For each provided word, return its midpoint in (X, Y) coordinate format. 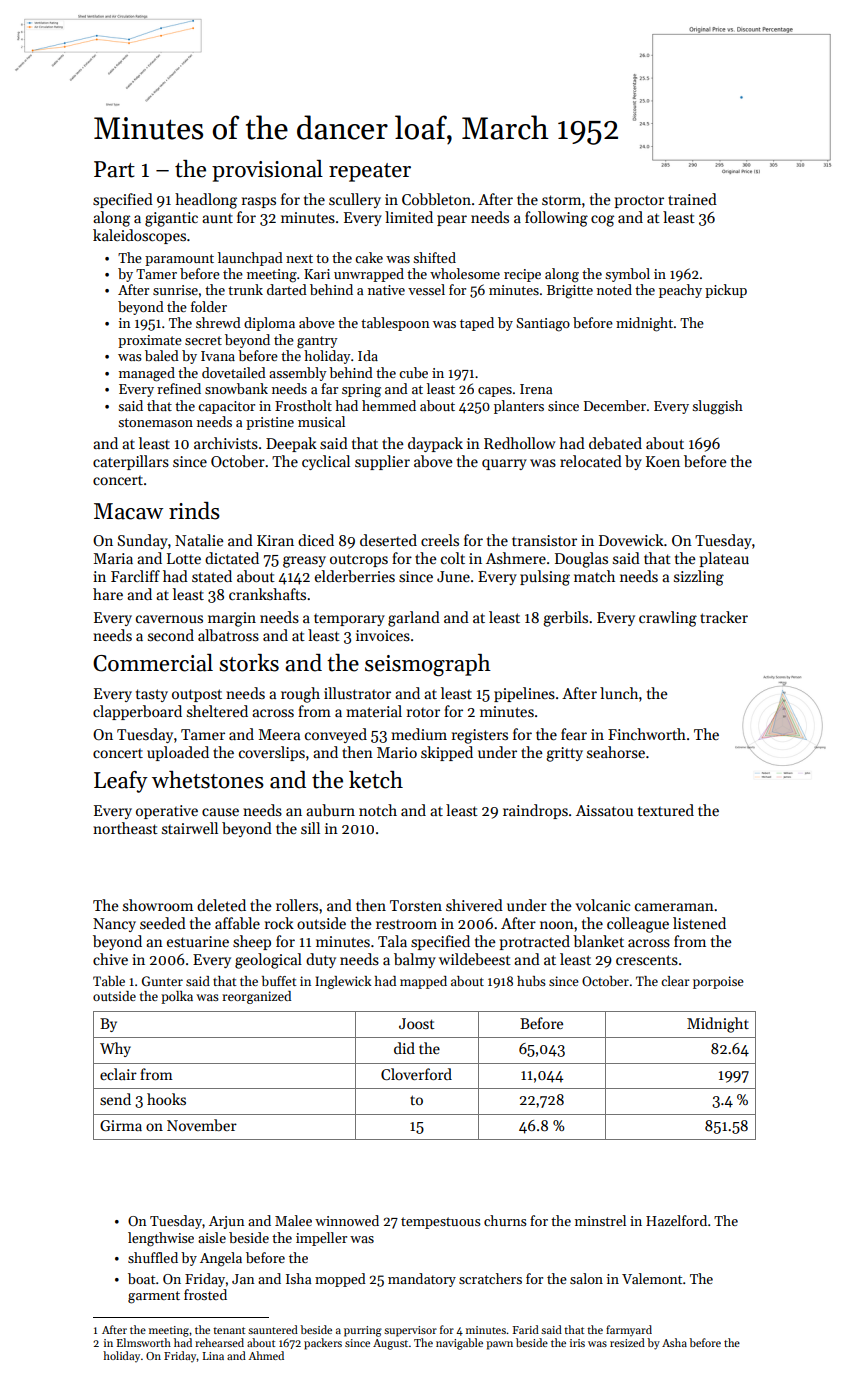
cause (220, 812)
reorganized (256, 997)
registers (480, 736)
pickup (726, 291)
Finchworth (647, 734)
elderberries (355, 576)
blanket (598, 941)
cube (413, 372)
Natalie (199, 540)
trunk (245, 289)
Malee (293, 1220)
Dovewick (631, 540)
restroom (406, 924)
